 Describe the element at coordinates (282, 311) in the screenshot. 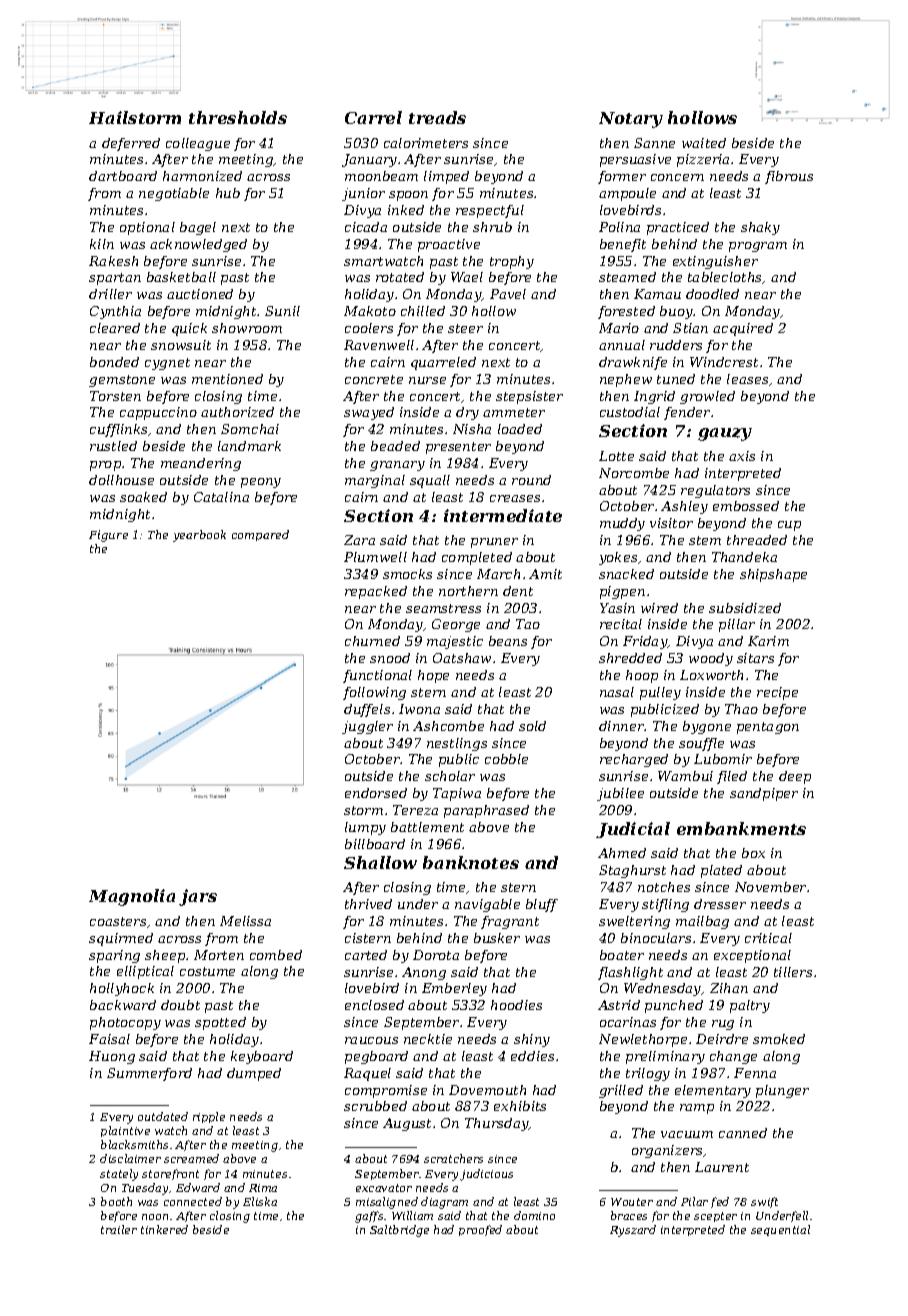

I see `Sunil` at that location.
